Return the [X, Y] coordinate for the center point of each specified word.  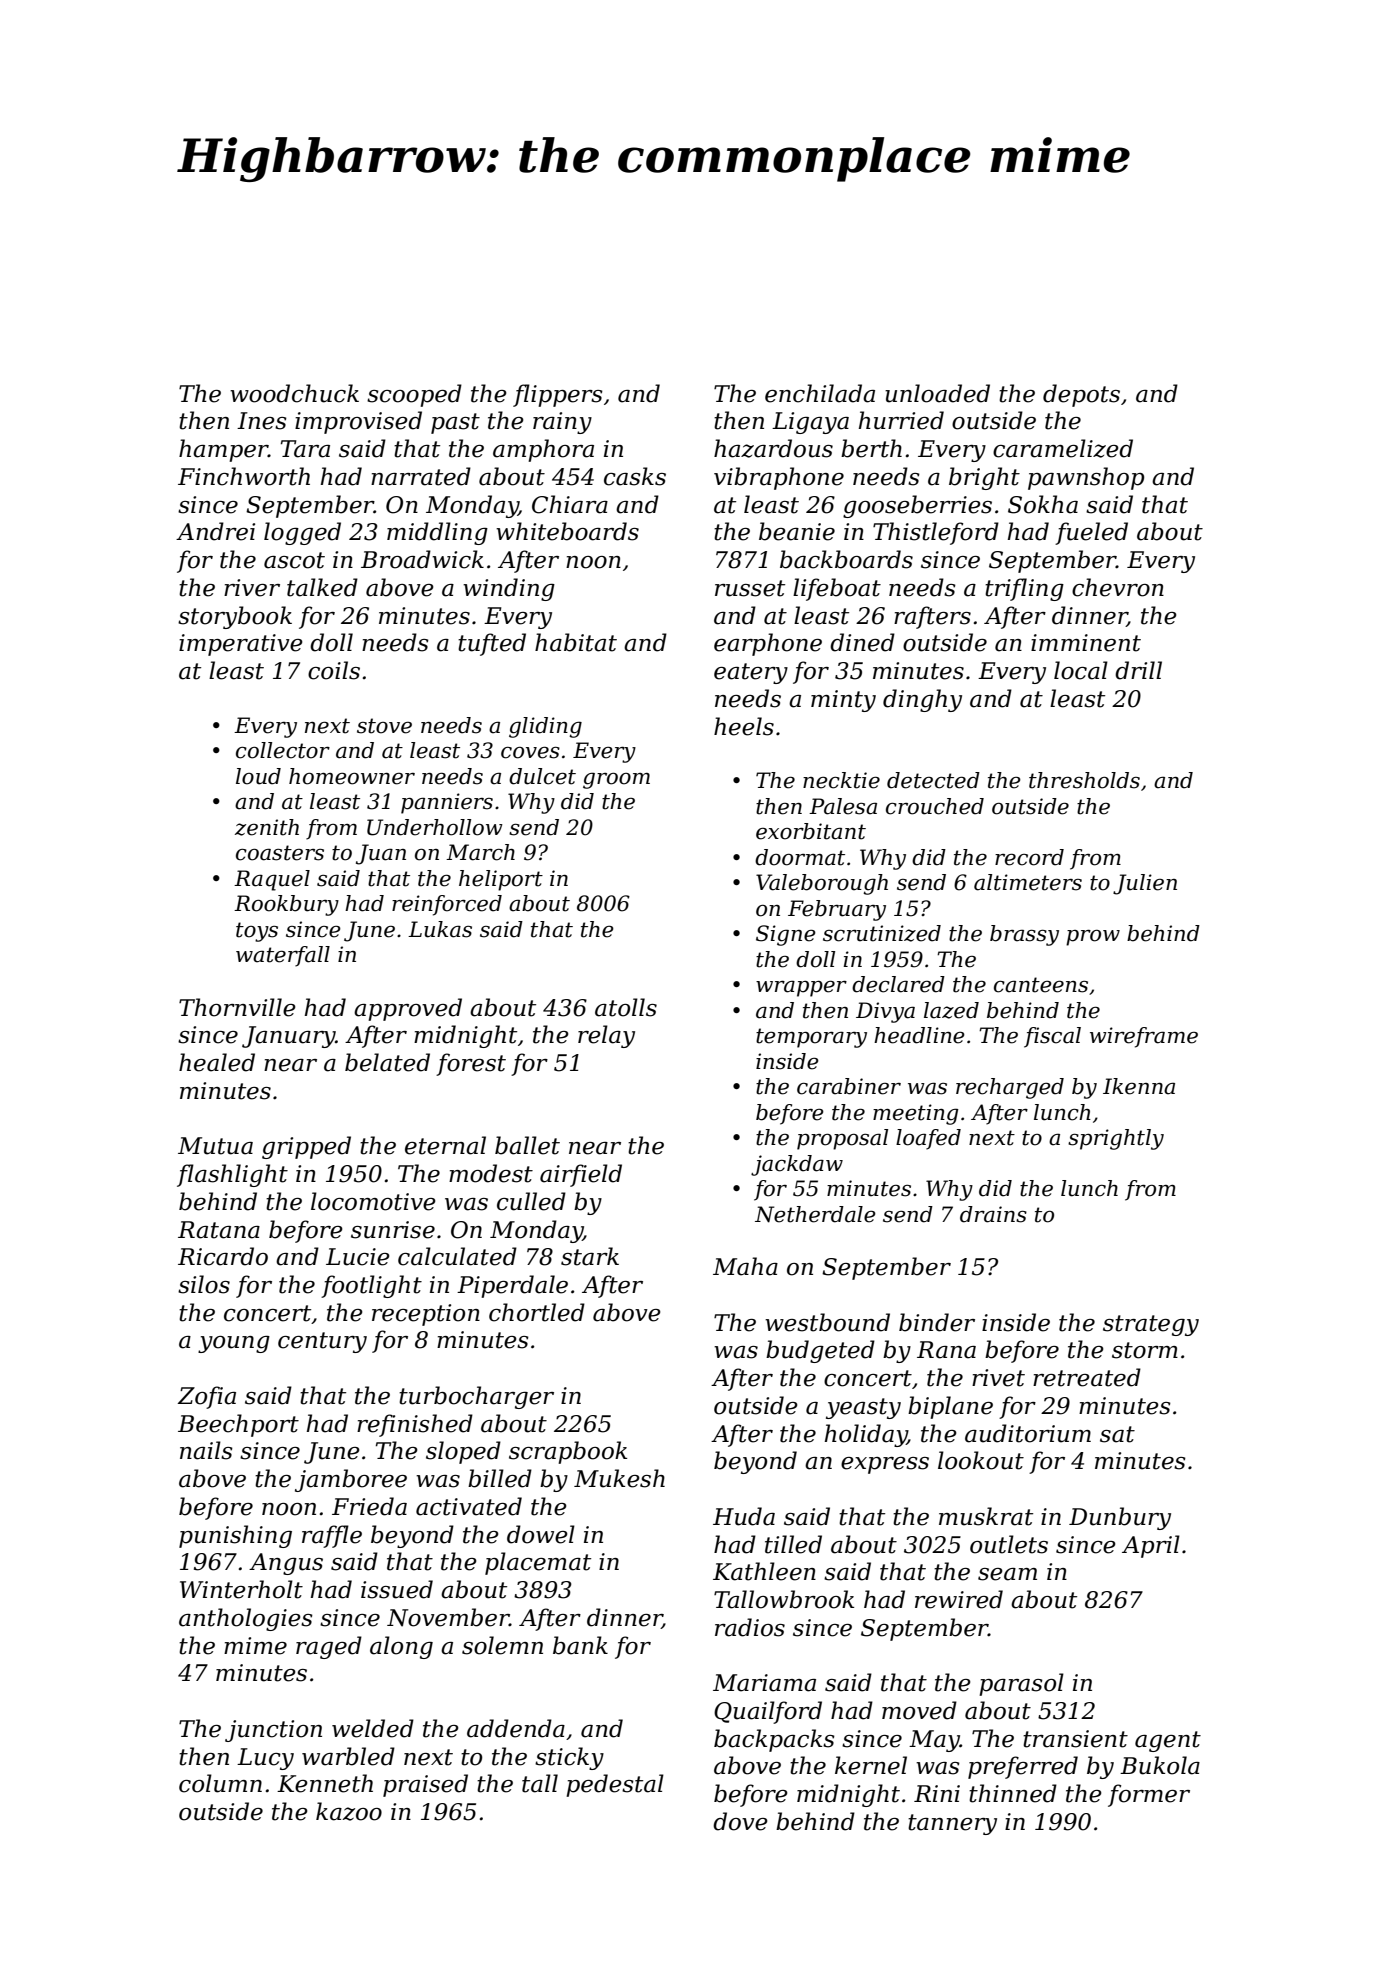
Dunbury [1120, 1518]
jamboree [351, 1480]
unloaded [937, 393]
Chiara [570, 504]
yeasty [863, 1408]
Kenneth [325, 1783]
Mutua [215, 1146]
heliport [501, 880]
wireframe [1144, 1037]
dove [740, 1821]
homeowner [352, 776]
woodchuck [294, 393]
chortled [537, 1312]
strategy [1151, 1325]
